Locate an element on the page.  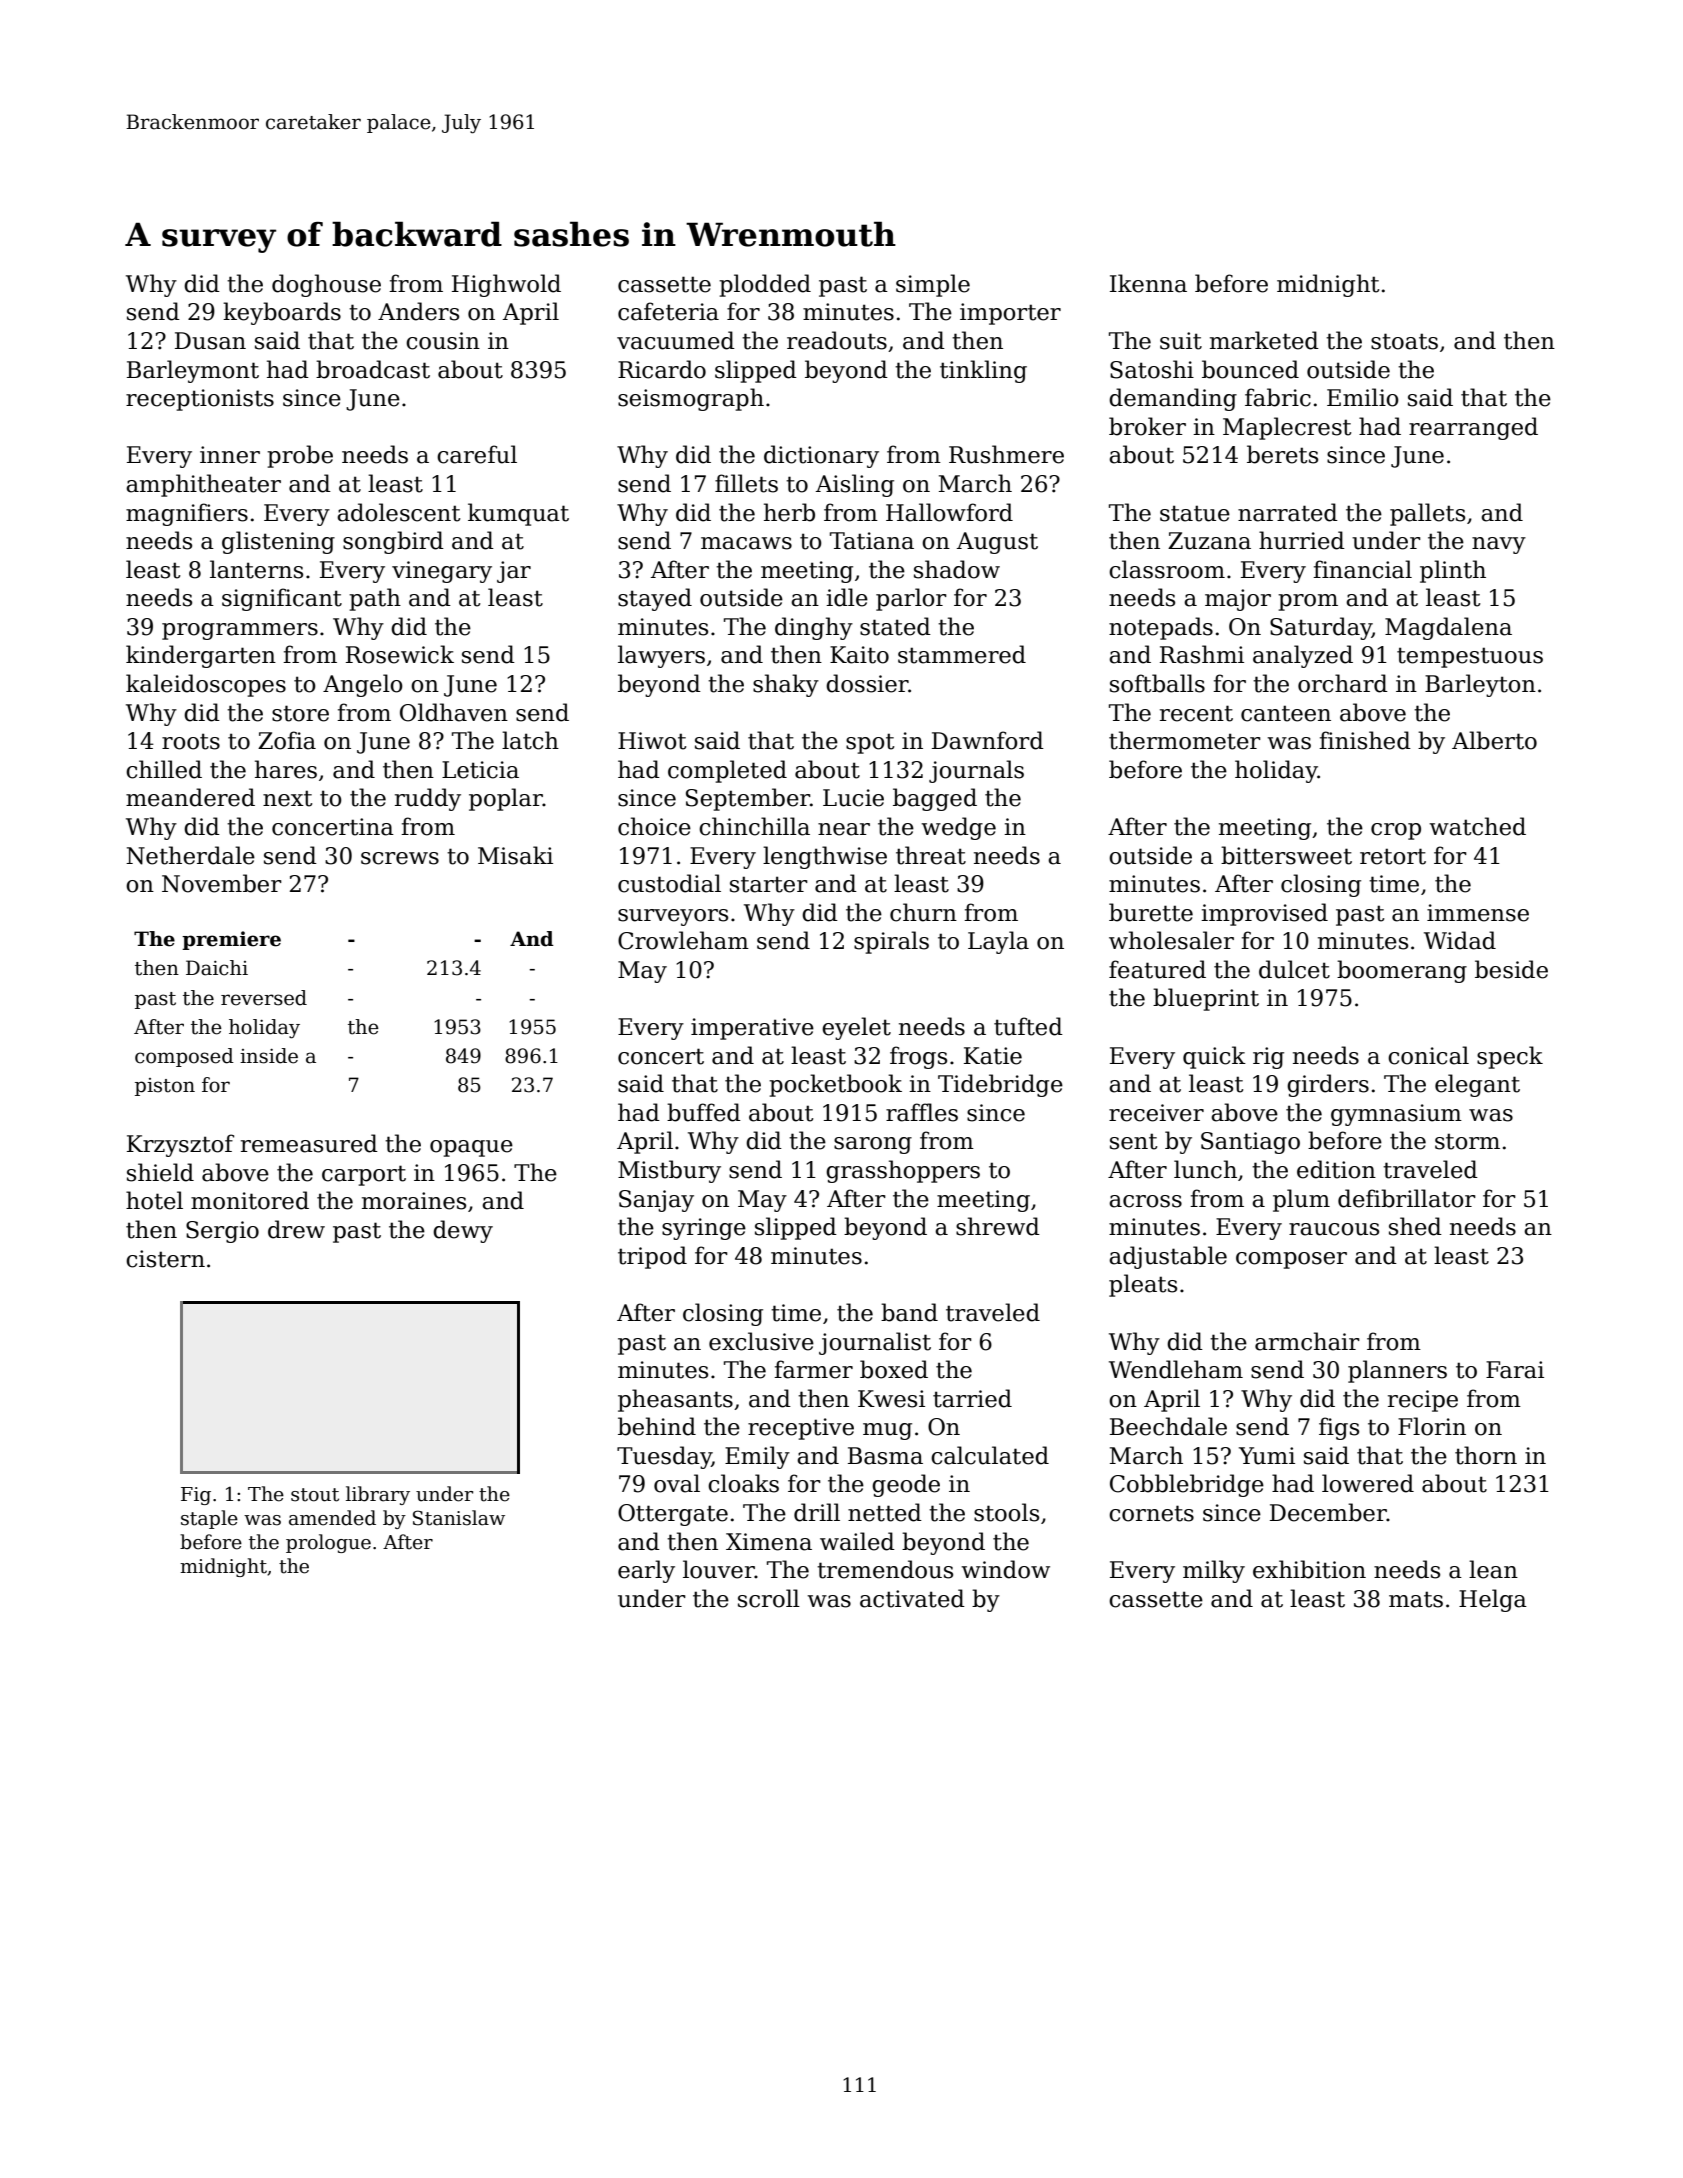
amended is located at coordinates (332, 1518).
